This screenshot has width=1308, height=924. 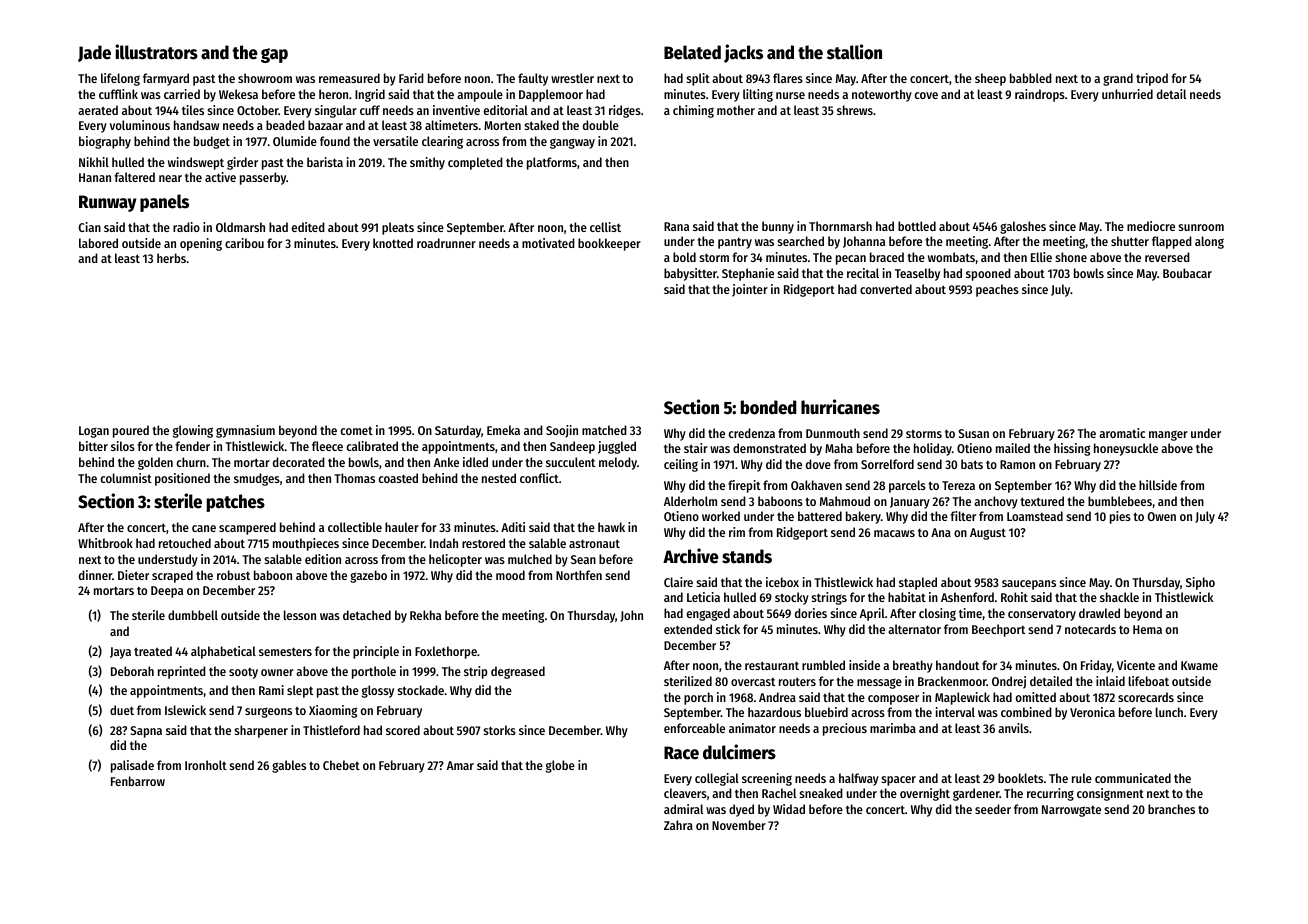 I want to click on scored, so click(x=403, y=730).
